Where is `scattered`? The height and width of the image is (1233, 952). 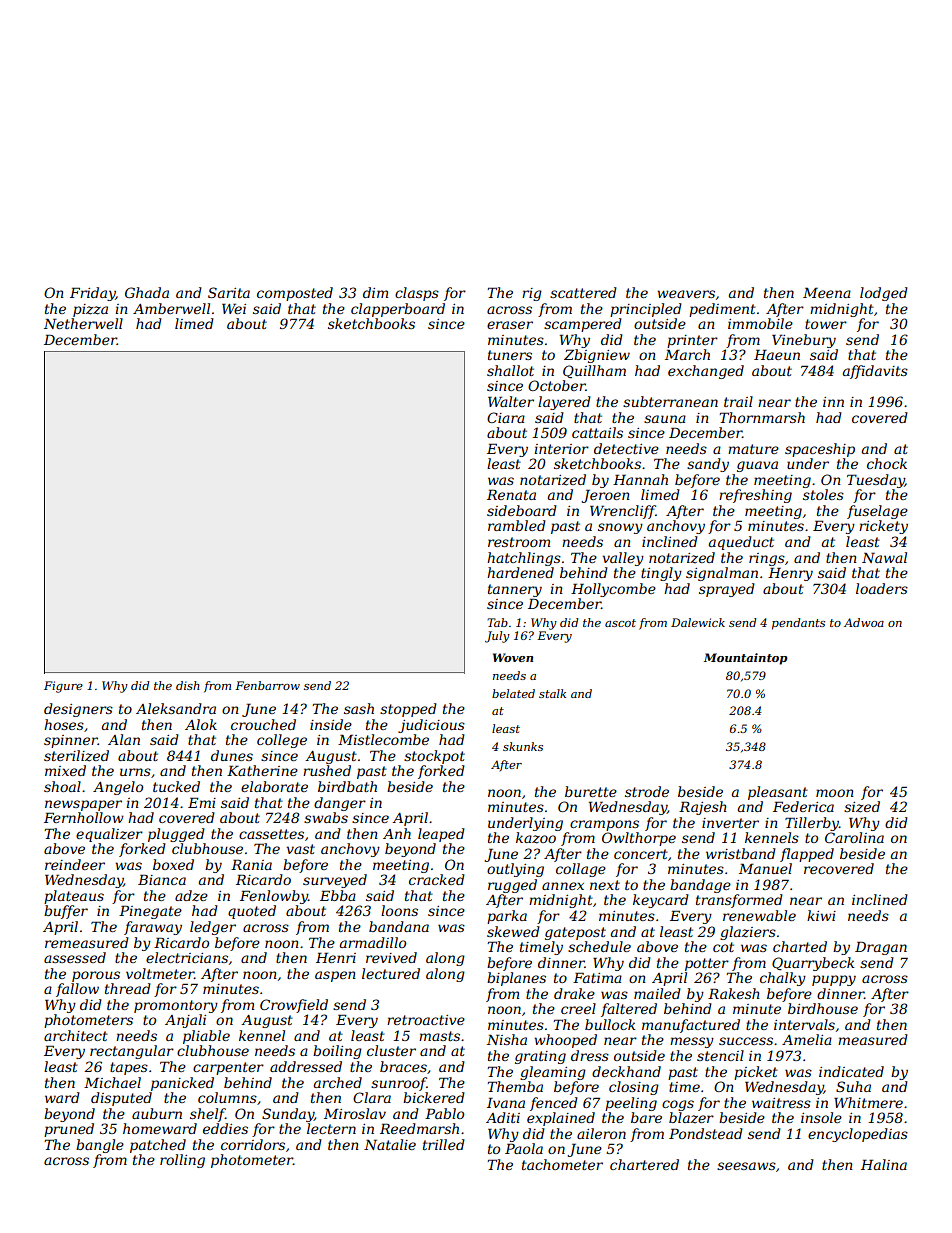 scattered is located at coordinates (583, 292).
